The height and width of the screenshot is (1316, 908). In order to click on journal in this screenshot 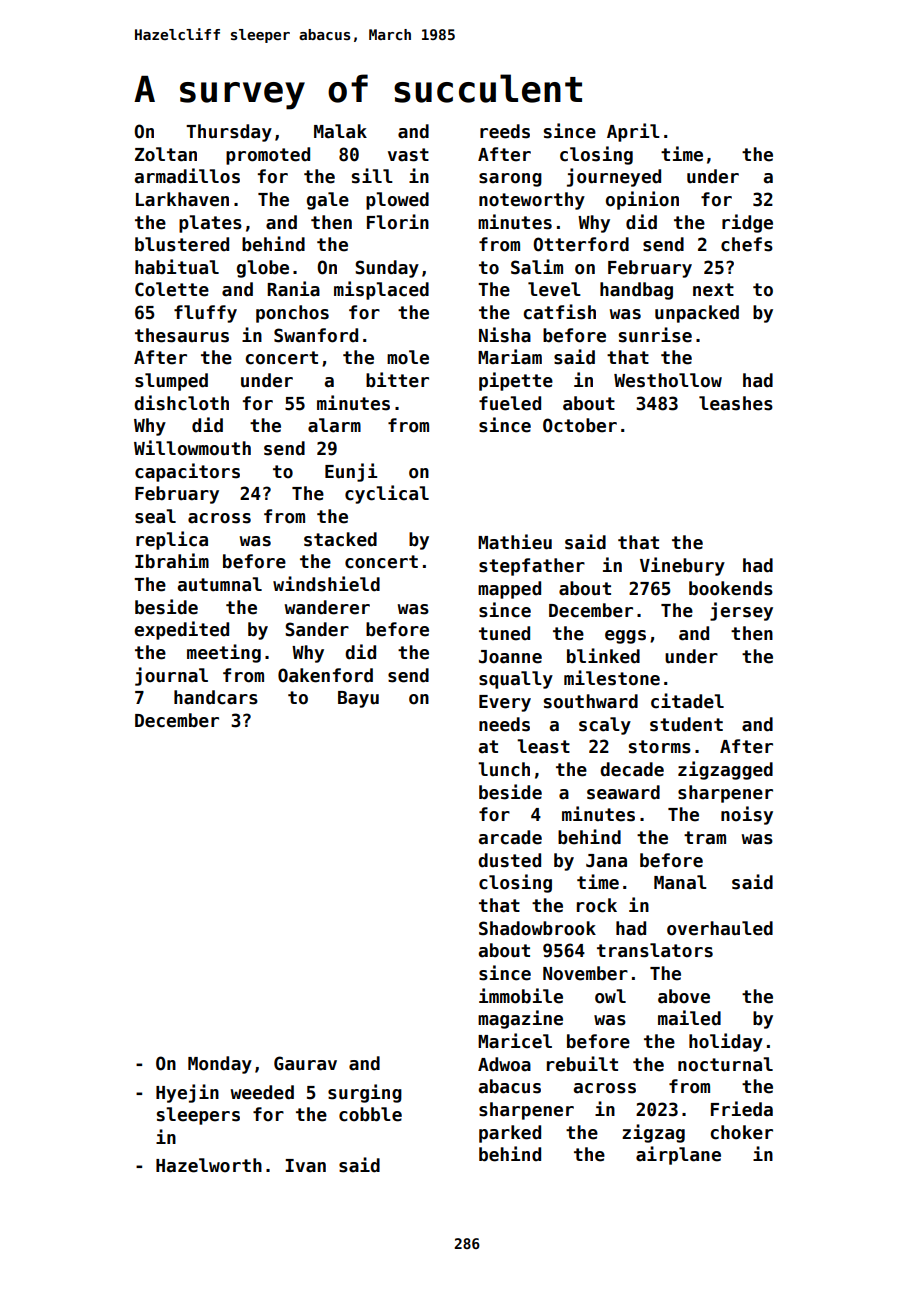, I will do `click(171, 676)`.
